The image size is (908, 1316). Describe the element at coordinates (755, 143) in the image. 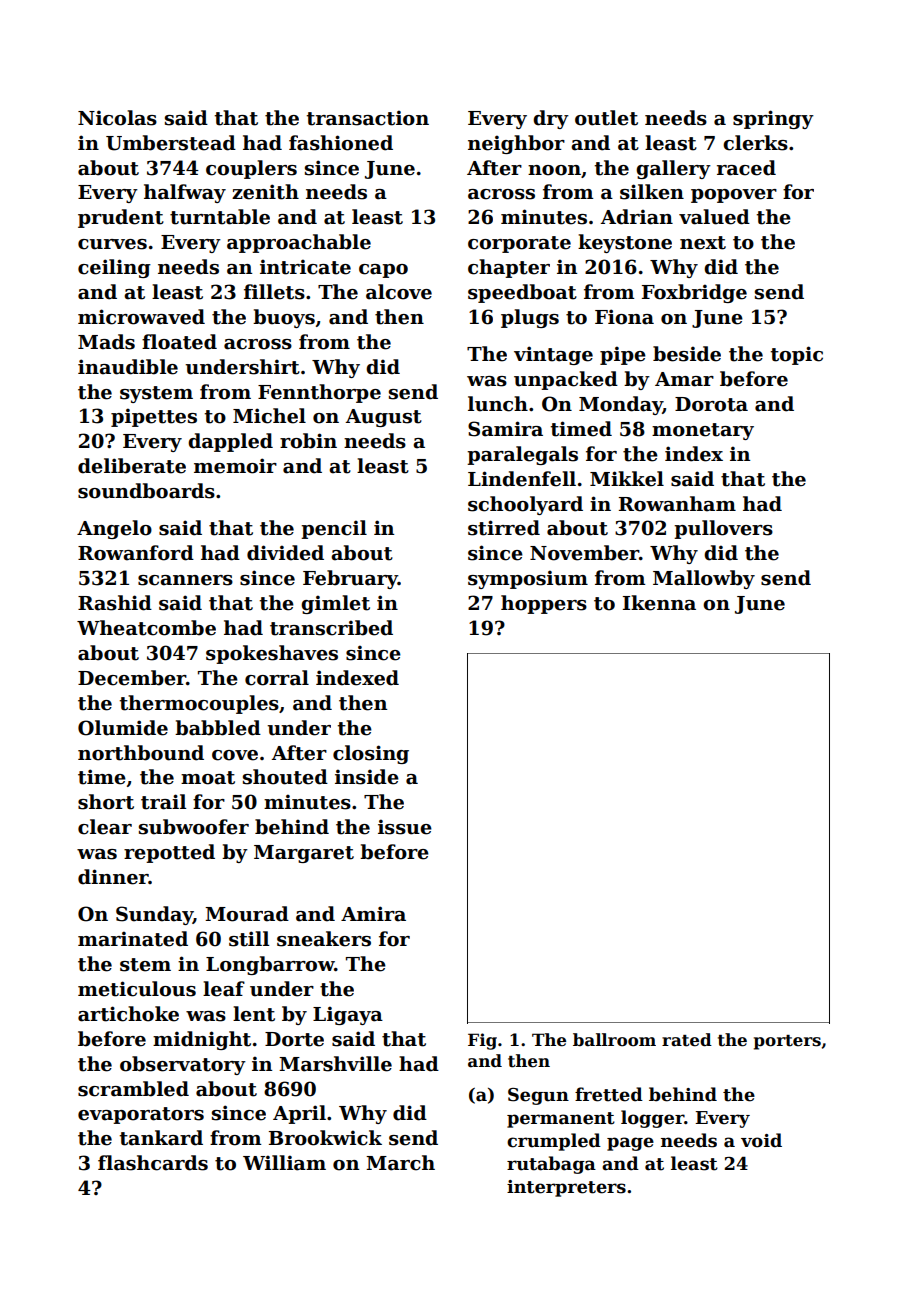

I see `clerks` at that location.
